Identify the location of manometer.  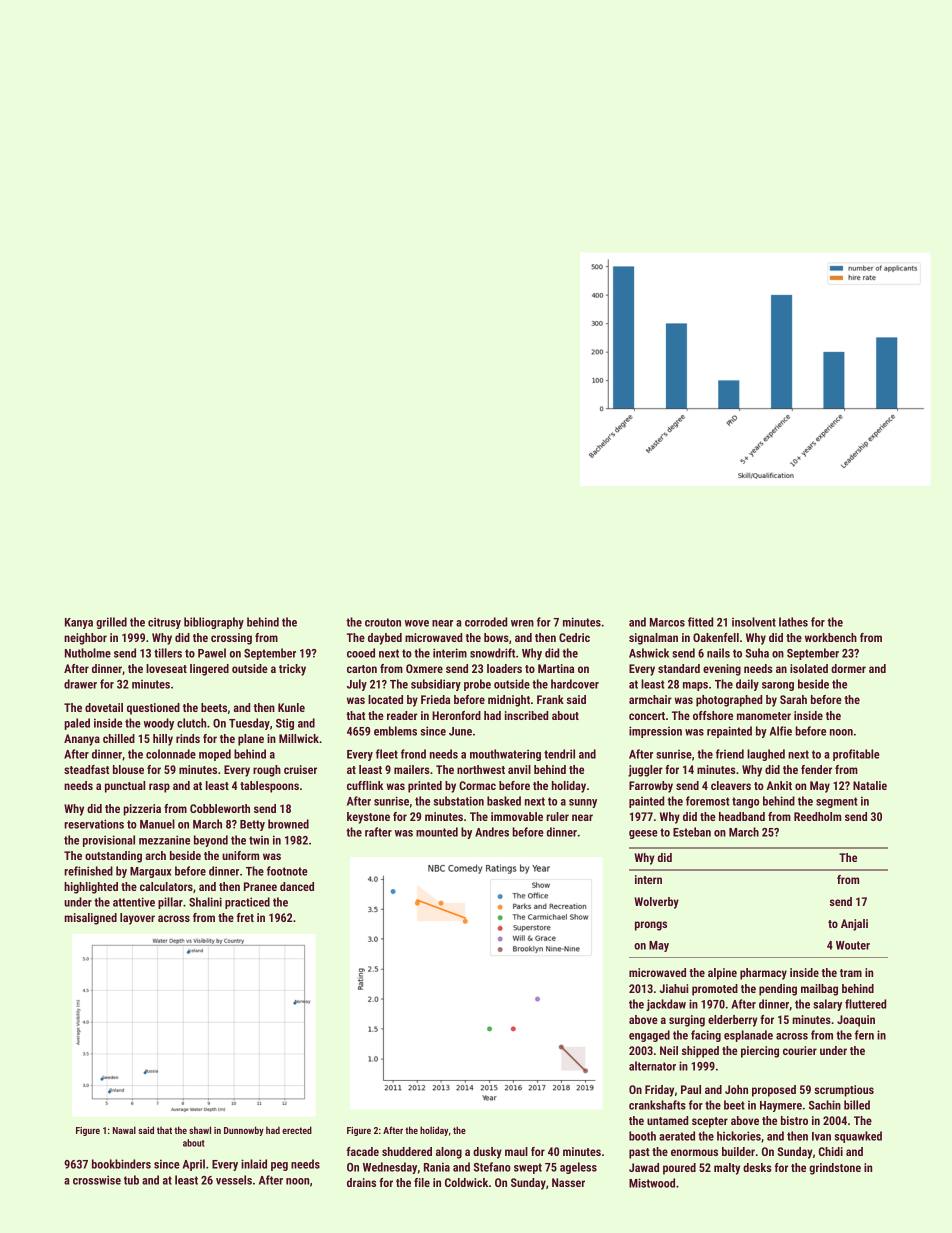
(764, 716).
